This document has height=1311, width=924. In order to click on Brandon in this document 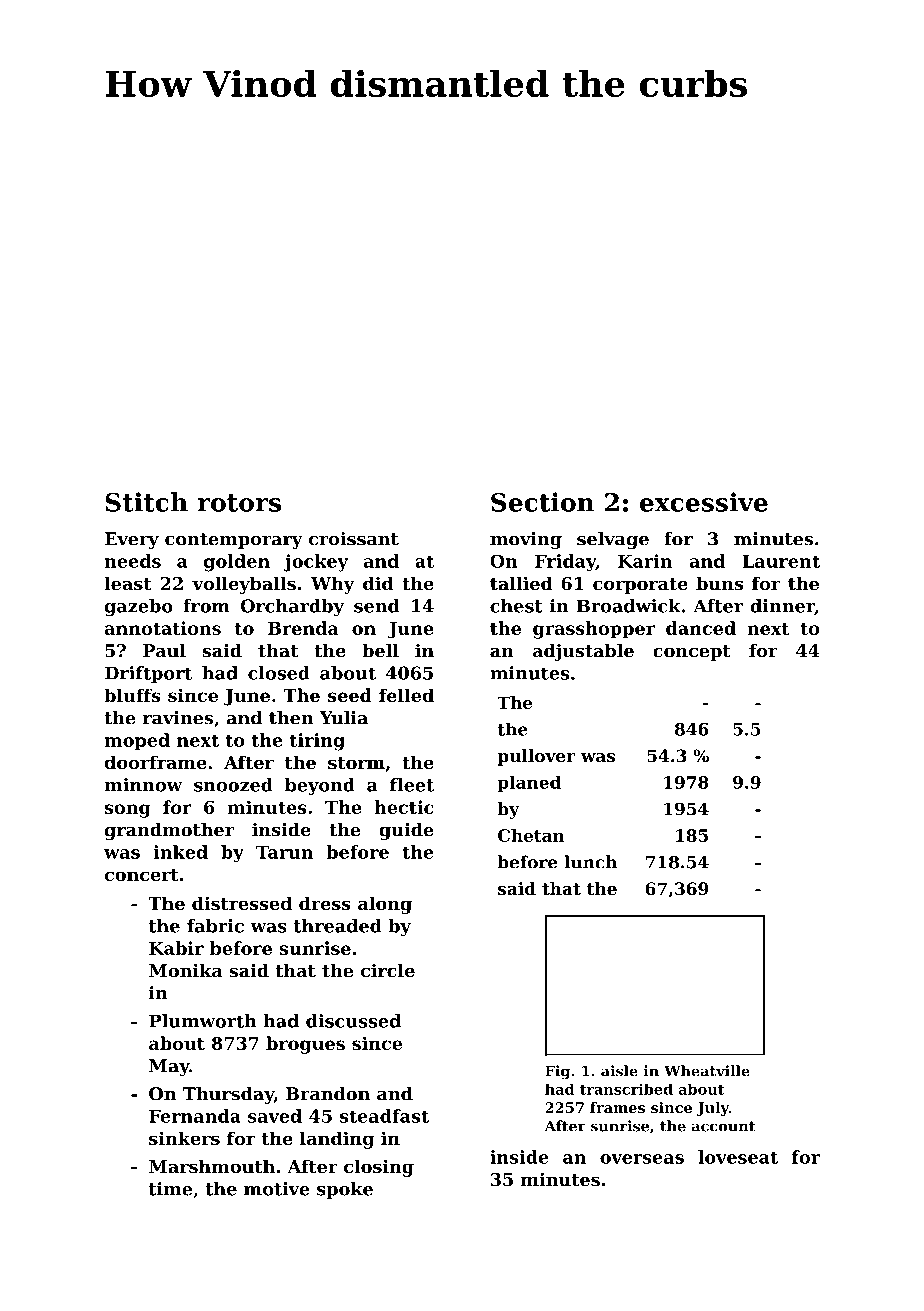, I will do `click(328, 1094)`.
